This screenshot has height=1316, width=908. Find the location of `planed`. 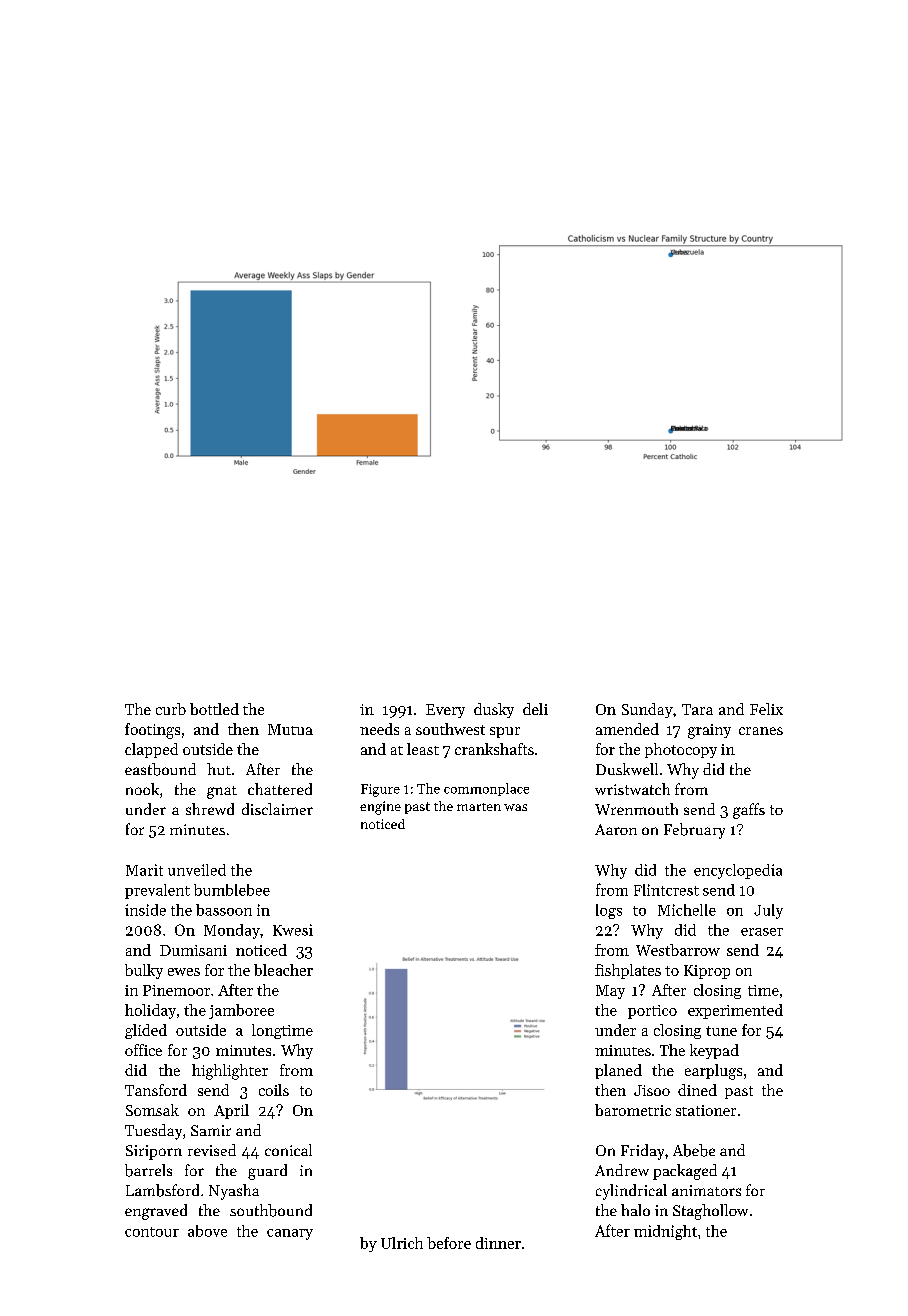

planed is located at coordinates (618, 1071).
